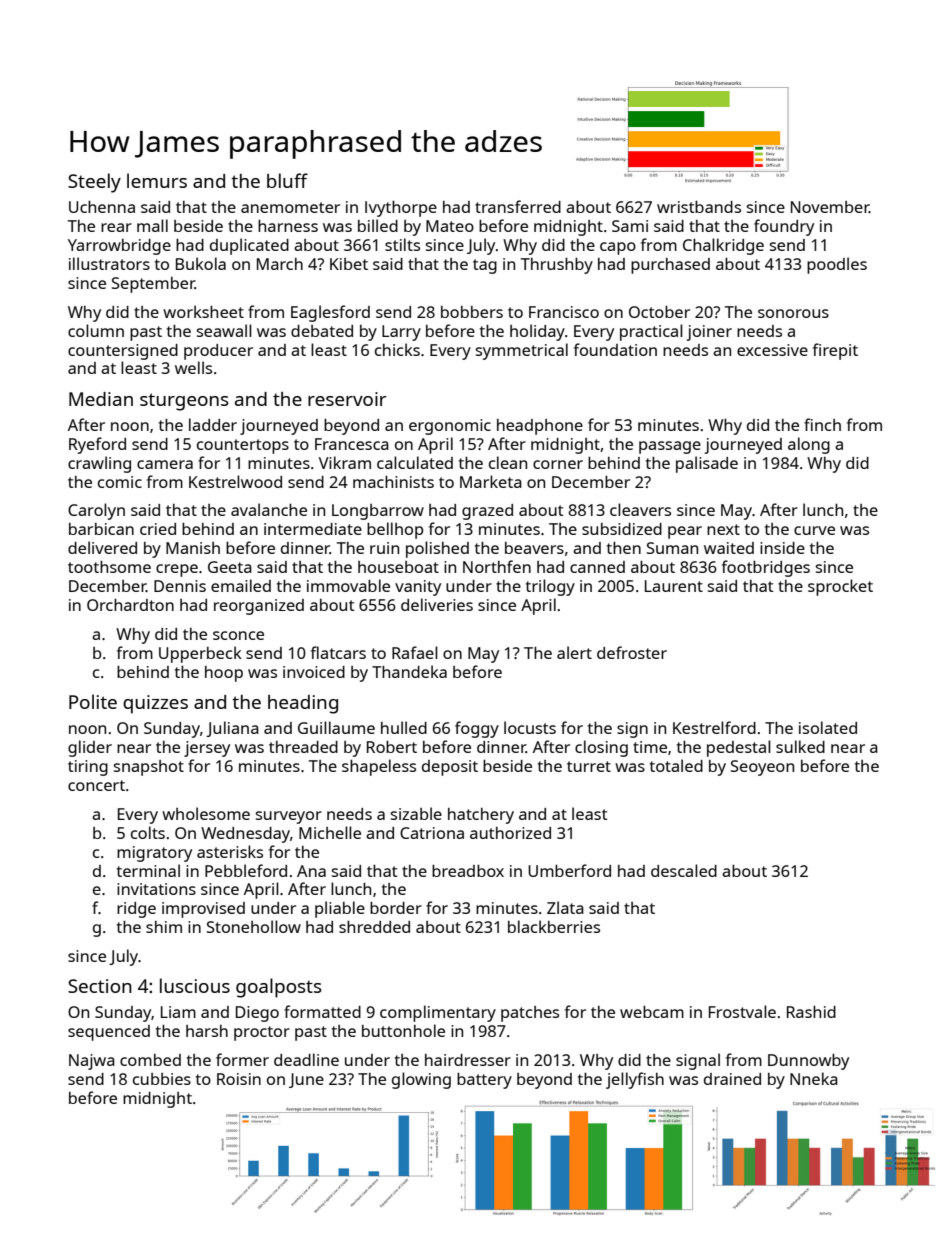 The width and height of the document is (952, 1233). Describe the element at coordinates (732, 1079) in the document. I see `drained` at that location.
